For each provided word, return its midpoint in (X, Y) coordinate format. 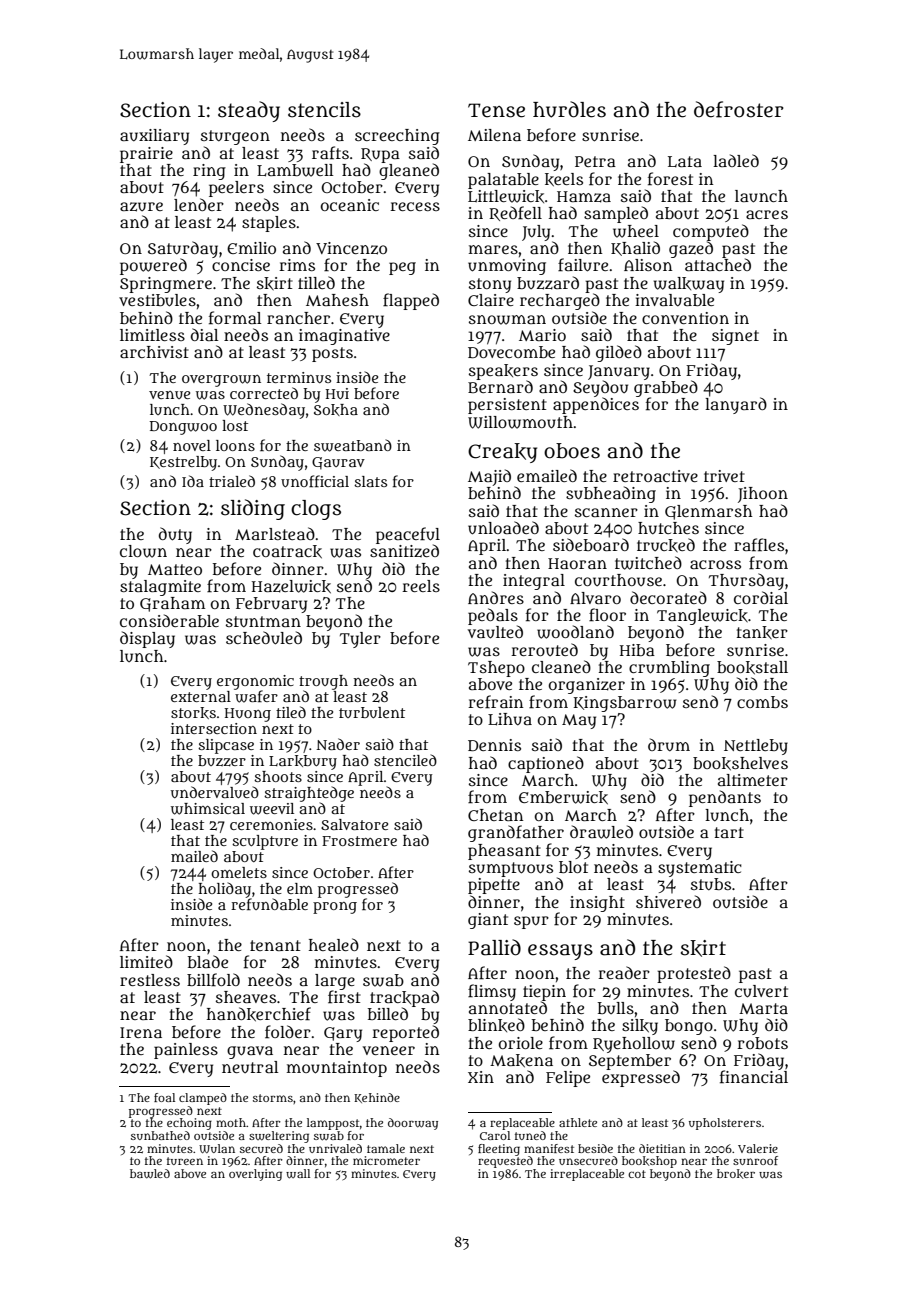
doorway (413, 1124)
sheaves (246, 997)
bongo (689, 1027)
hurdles (569, 109)
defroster (739, 109)
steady (249, 111)
